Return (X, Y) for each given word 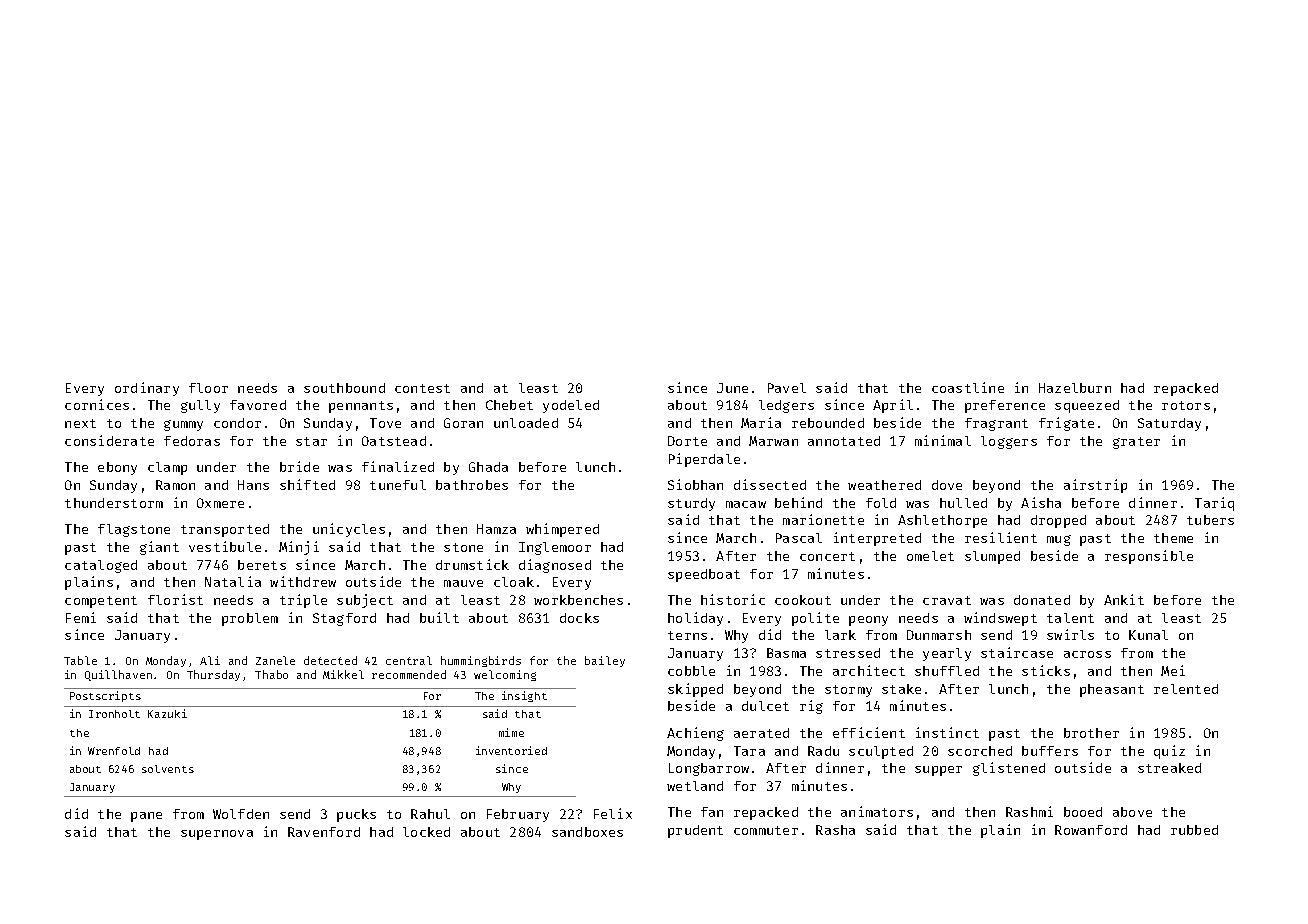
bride (299, 466)
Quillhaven (118, 675)
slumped (992, 557)
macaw (746, 504)
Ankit (1124, 599)
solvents (168, 769)
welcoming (505, 675)
